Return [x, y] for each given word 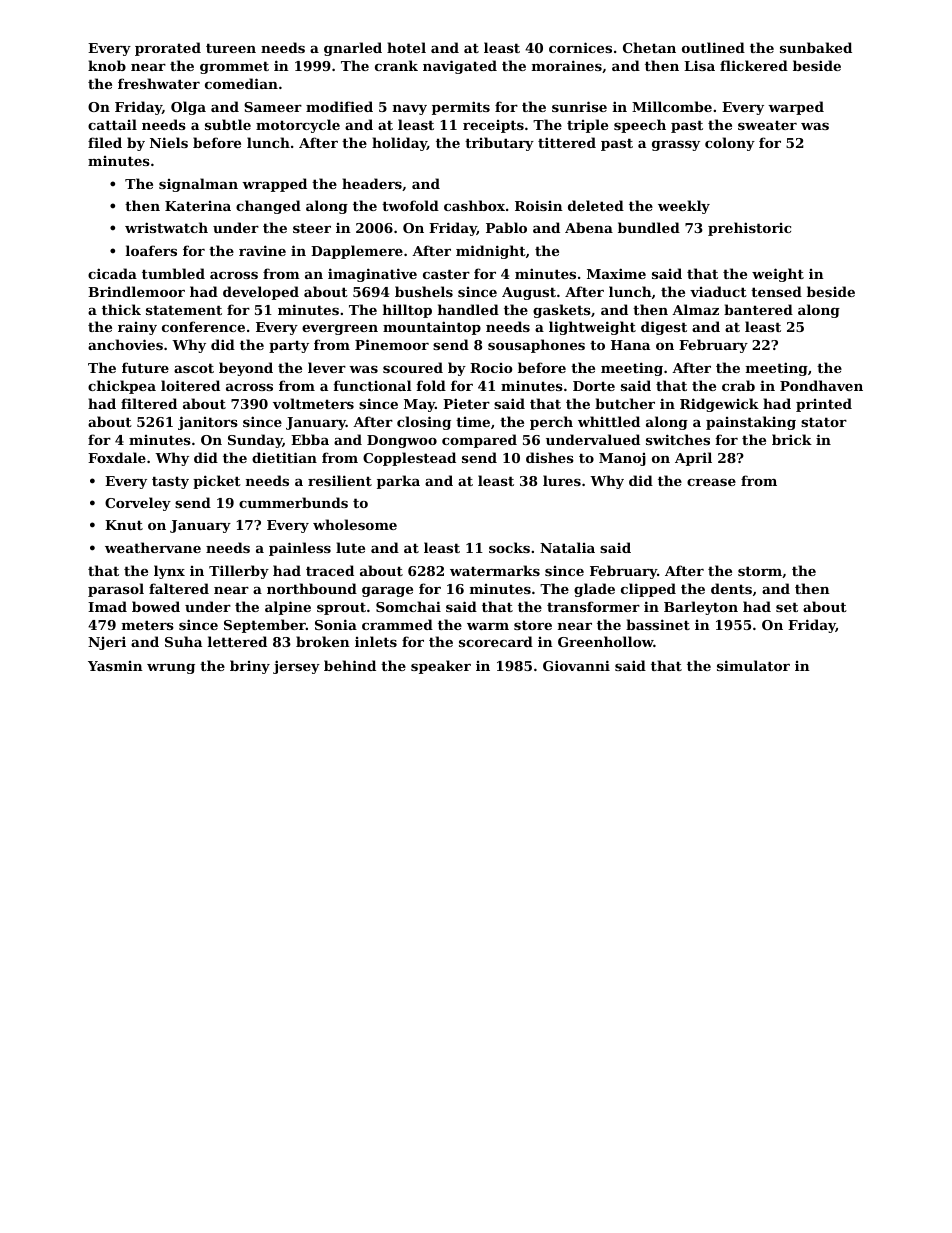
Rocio [491, 368]
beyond [246, 369]
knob [107, 65]
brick [792, 439]
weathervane [153, 547]
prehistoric [749, 229]
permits [461, 108]
